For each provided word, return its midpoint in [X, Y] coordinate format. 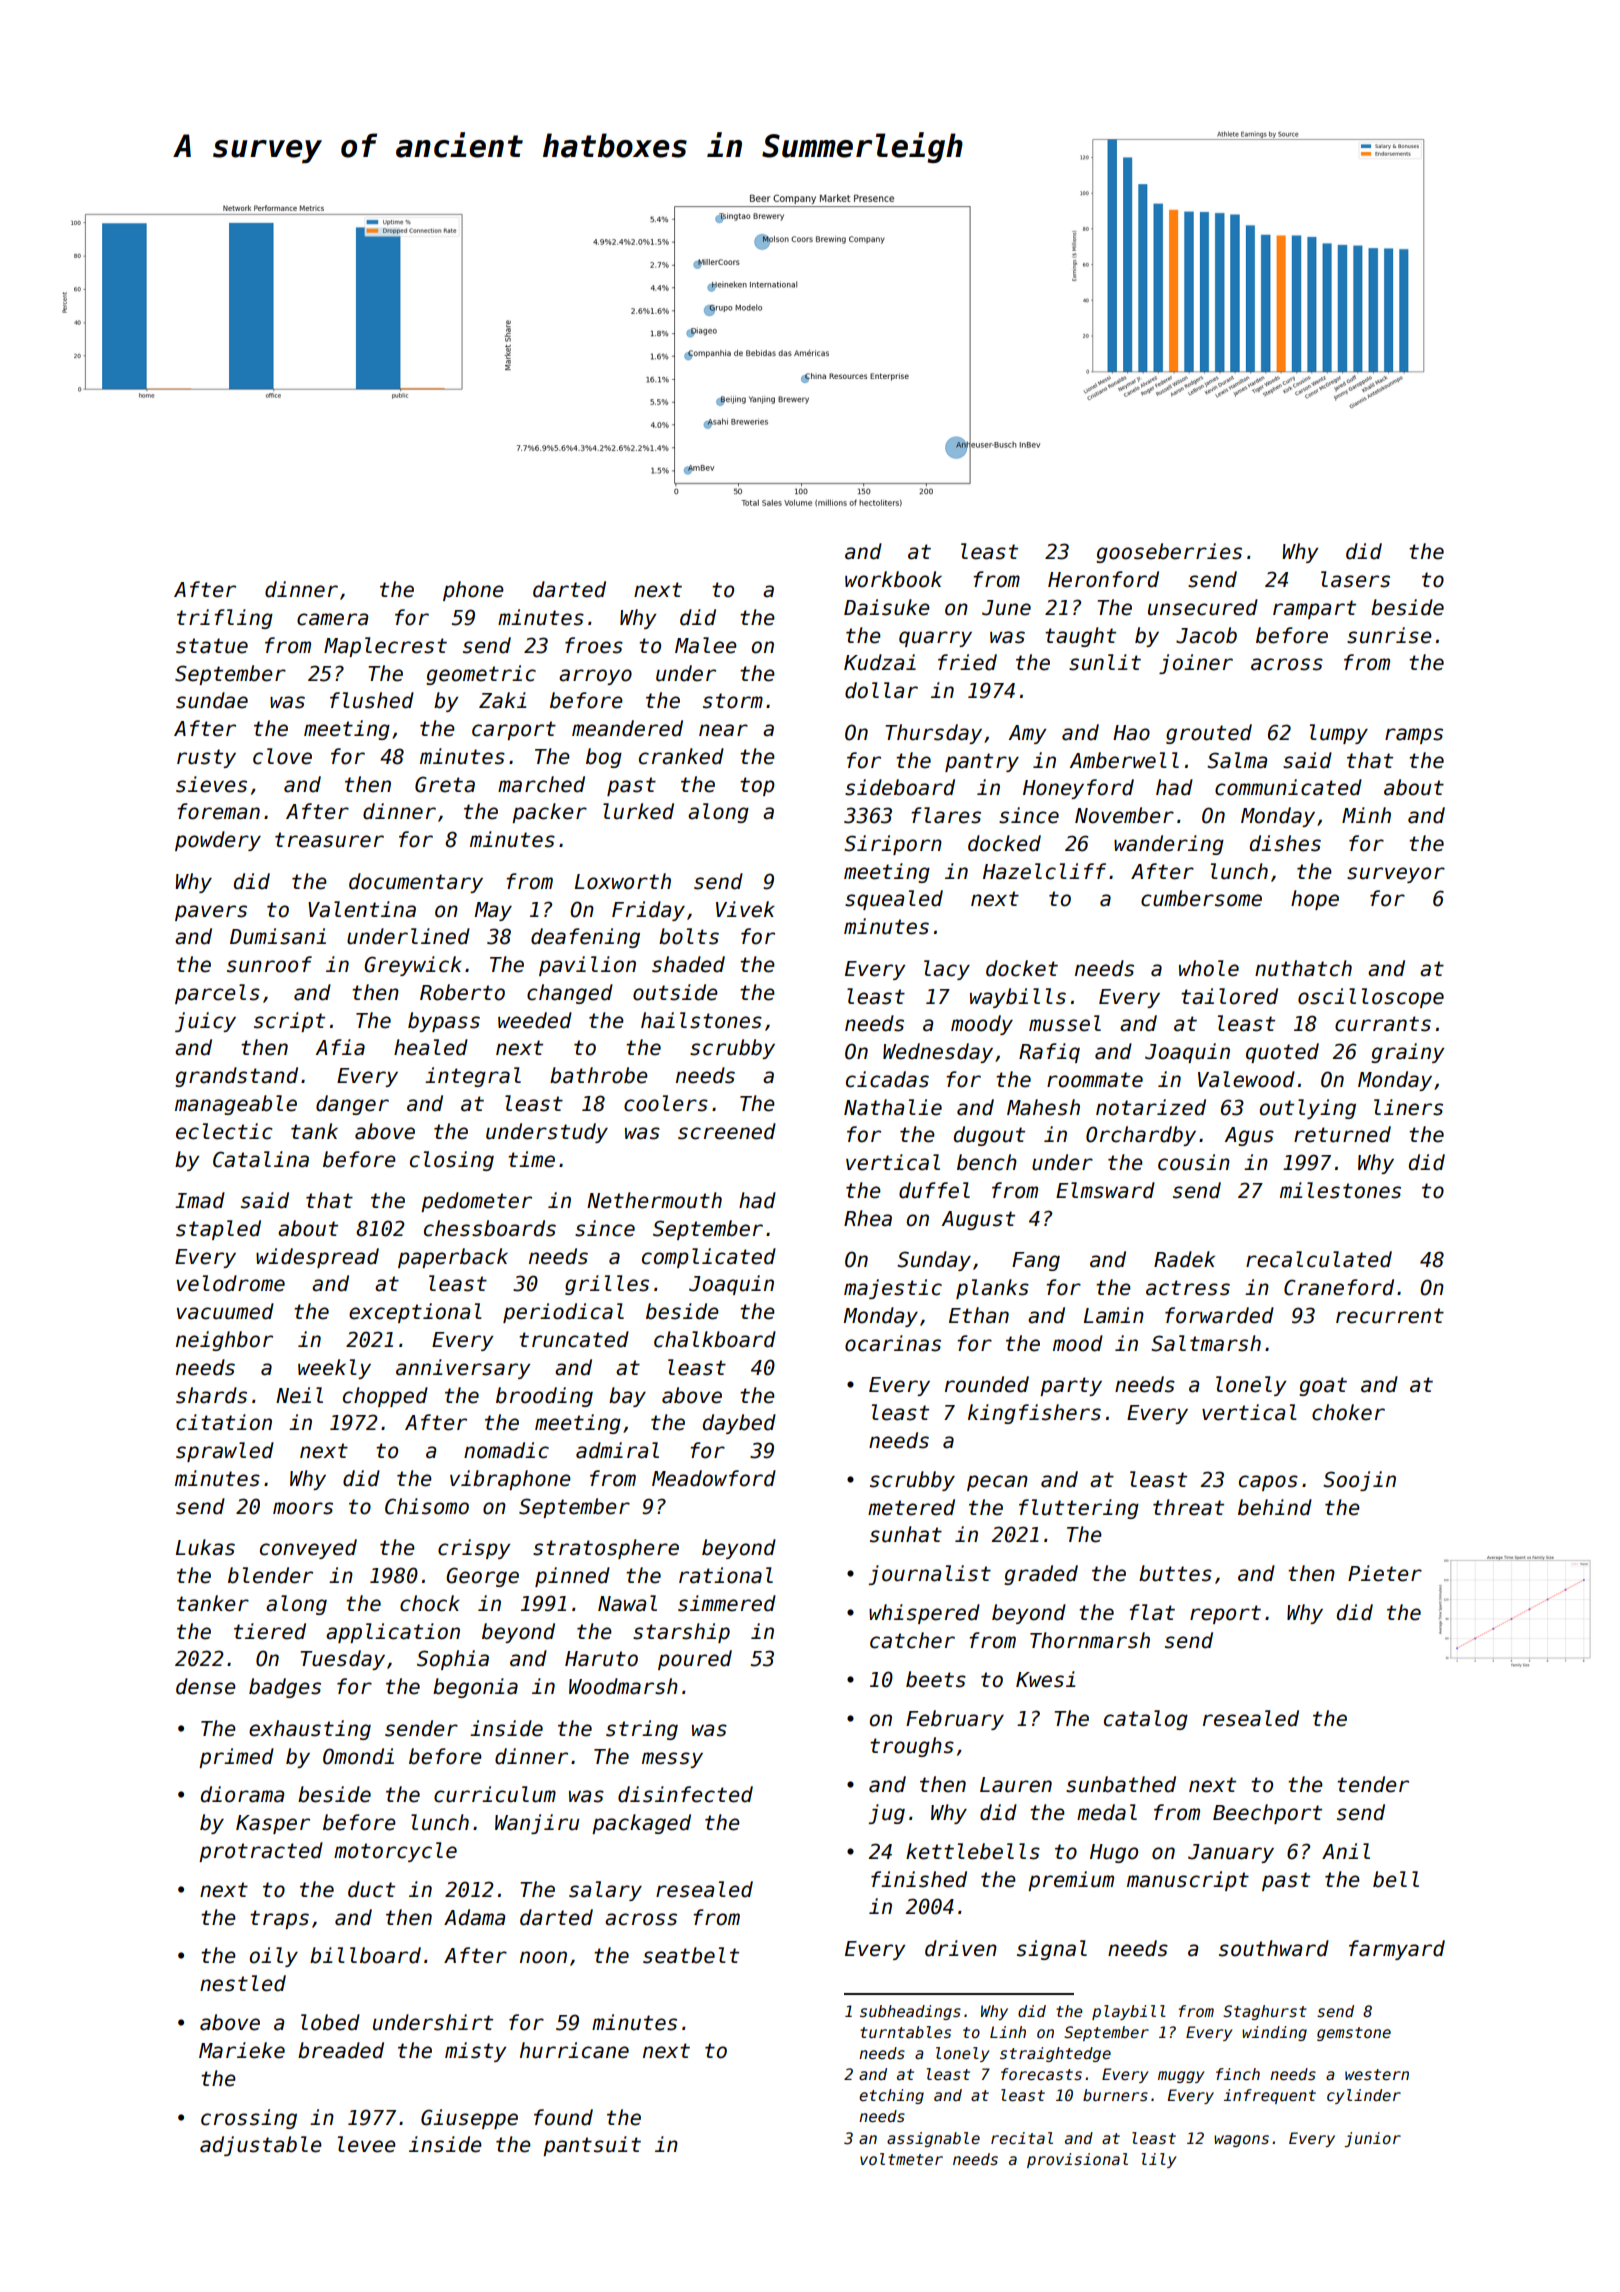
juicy [205, 1022]
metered [911, 1507]
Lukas [205, 1547]
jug [886, 1814]
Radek [1184, 1259]
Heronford [1103, 579]
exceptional [415, 1313]
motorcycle [395, 1852]
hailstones [701, 1020]
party [1071, 1386]
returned [1342, 1134]
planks [992, 1289]
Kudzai [880, 662]
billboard [365, 1955]
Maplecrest [385, 647]
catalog [1146, 1720]
